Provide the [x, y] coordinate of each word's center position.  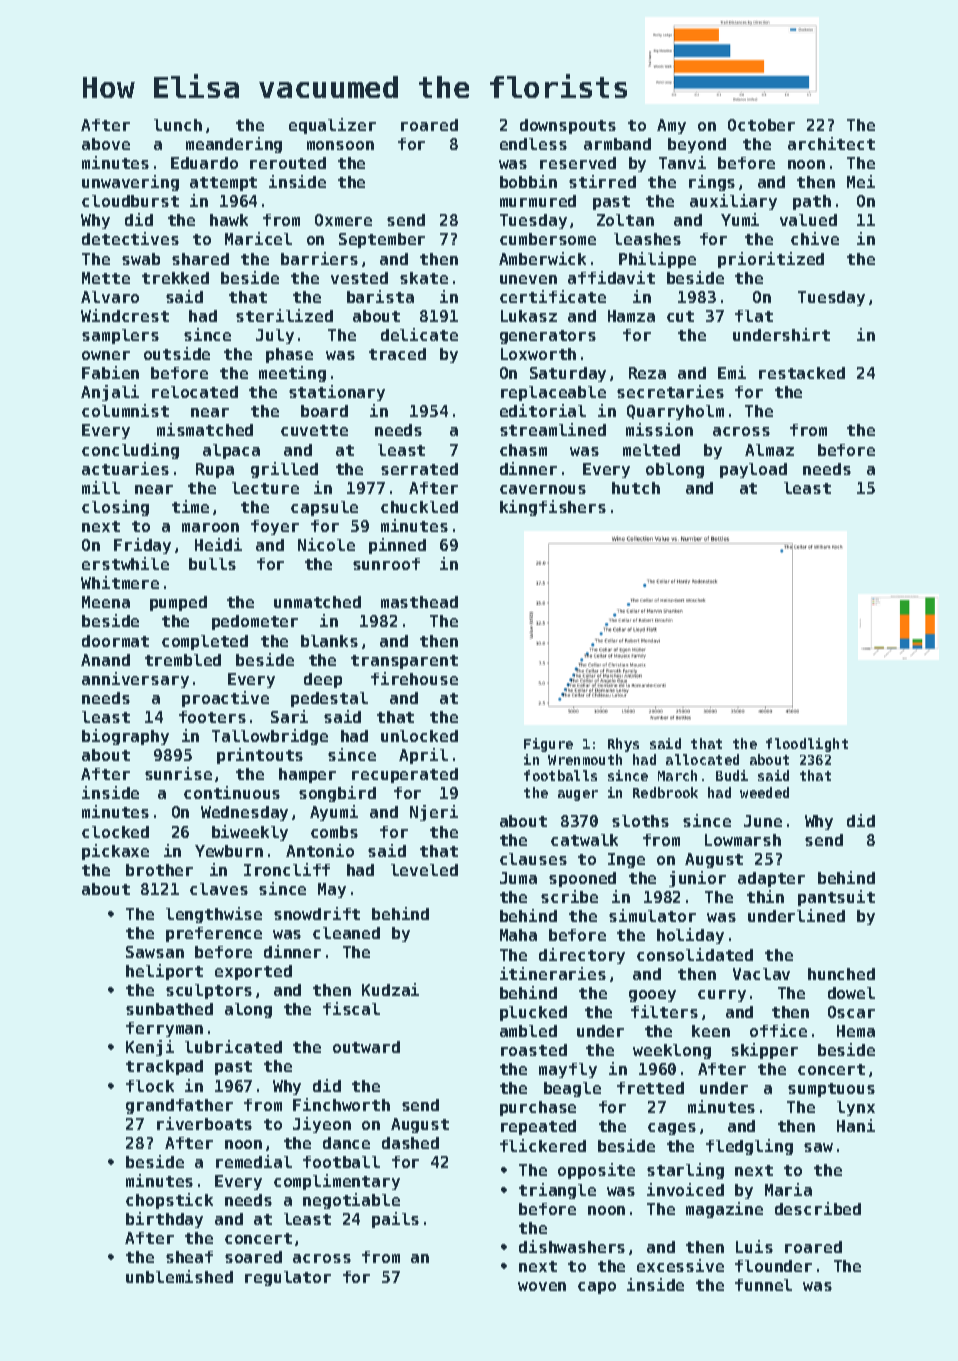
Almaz [769, 450]
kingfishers [553, 508]
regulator [288, 1278]
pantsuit [836, 898]
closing [115, 508]
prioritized [771, 260]
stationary [337, 393]
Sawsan [155, 952]
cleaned [346, 933]
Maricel [258, 238]
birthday [164, 1220]
